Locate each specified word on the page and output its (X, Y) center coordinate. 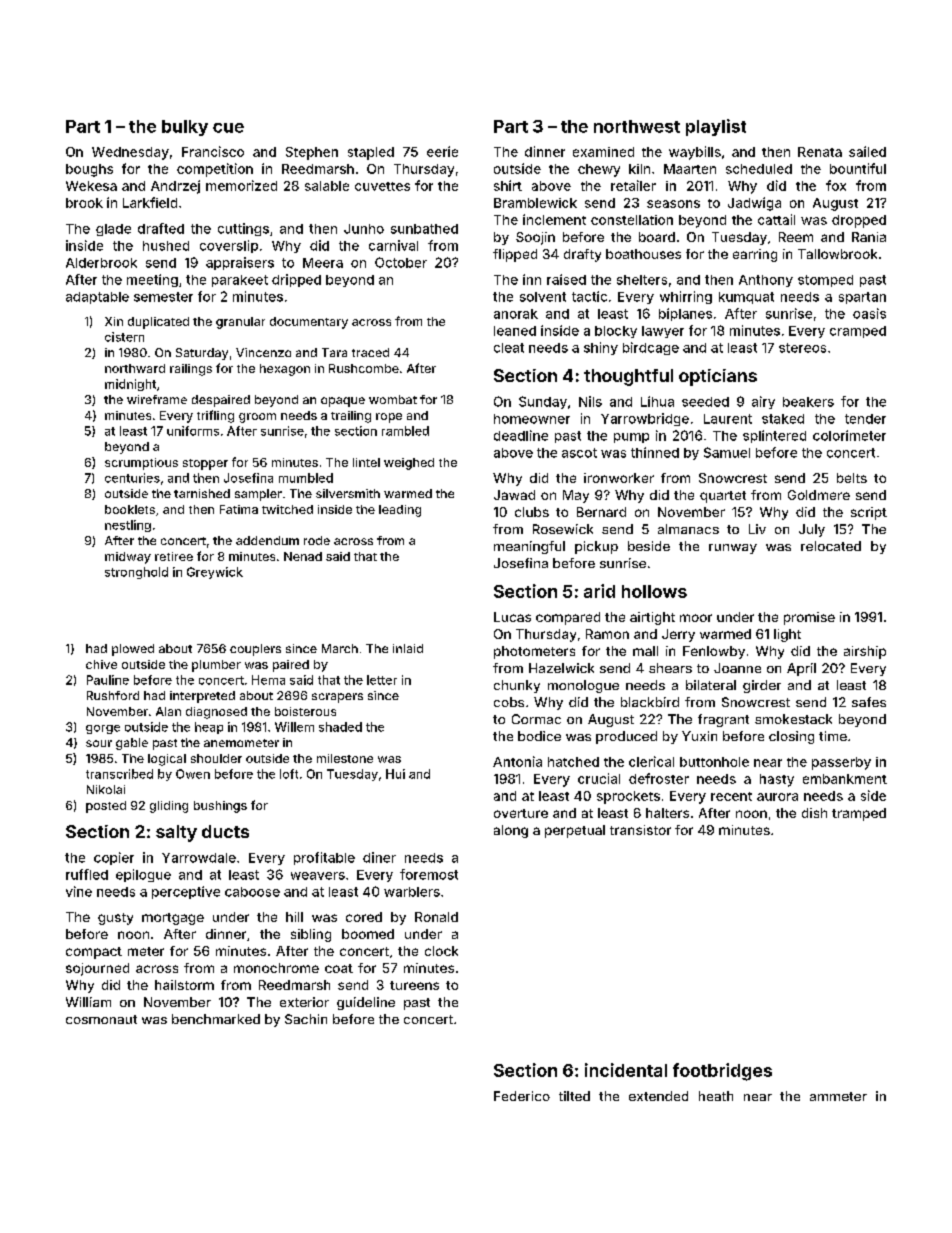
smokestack (793, 719)
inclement (554, 219)
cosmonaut (101, 1019)
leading (400, 511)
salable (327, 186)
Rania (869, 237)
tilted (574, 1096)
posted (106, 807)
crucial (599, 778)
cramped (858, 332)
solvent (543, 297)
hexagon (285, 370)
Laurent (728, 419)
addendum (267, 540)
